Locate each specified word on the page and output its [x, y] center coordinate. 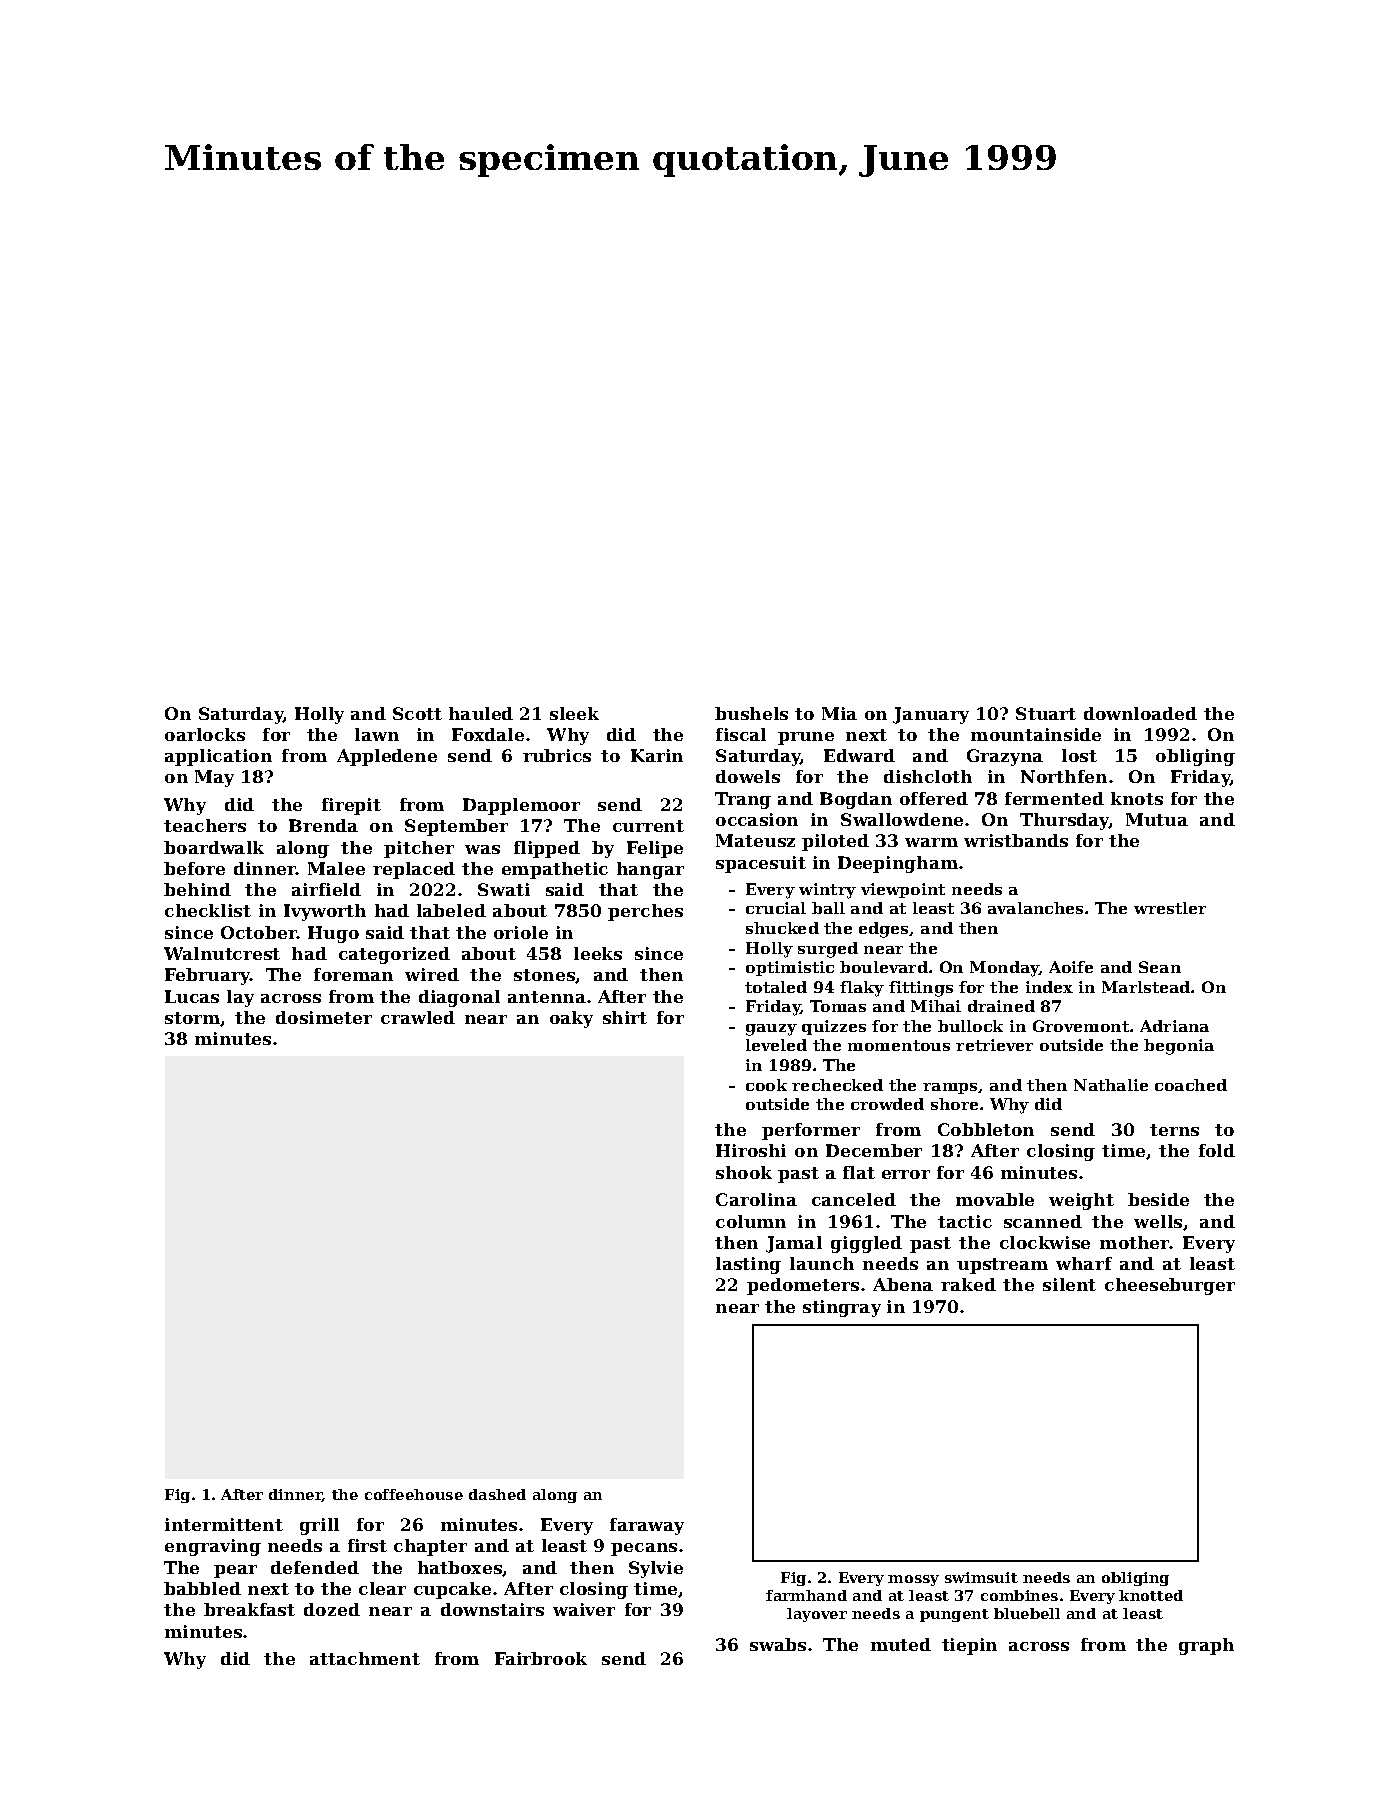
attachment [365, 1658]
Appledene [387, 757]
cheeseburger [1170, 1286]
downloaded [1140, 713]
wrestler [1170, 908]
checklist [208, 910]
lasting [748, 1265]
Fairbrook [541, 1658]
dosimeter [324, 1017]
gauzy [771, 1030]
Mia [839, 713]
